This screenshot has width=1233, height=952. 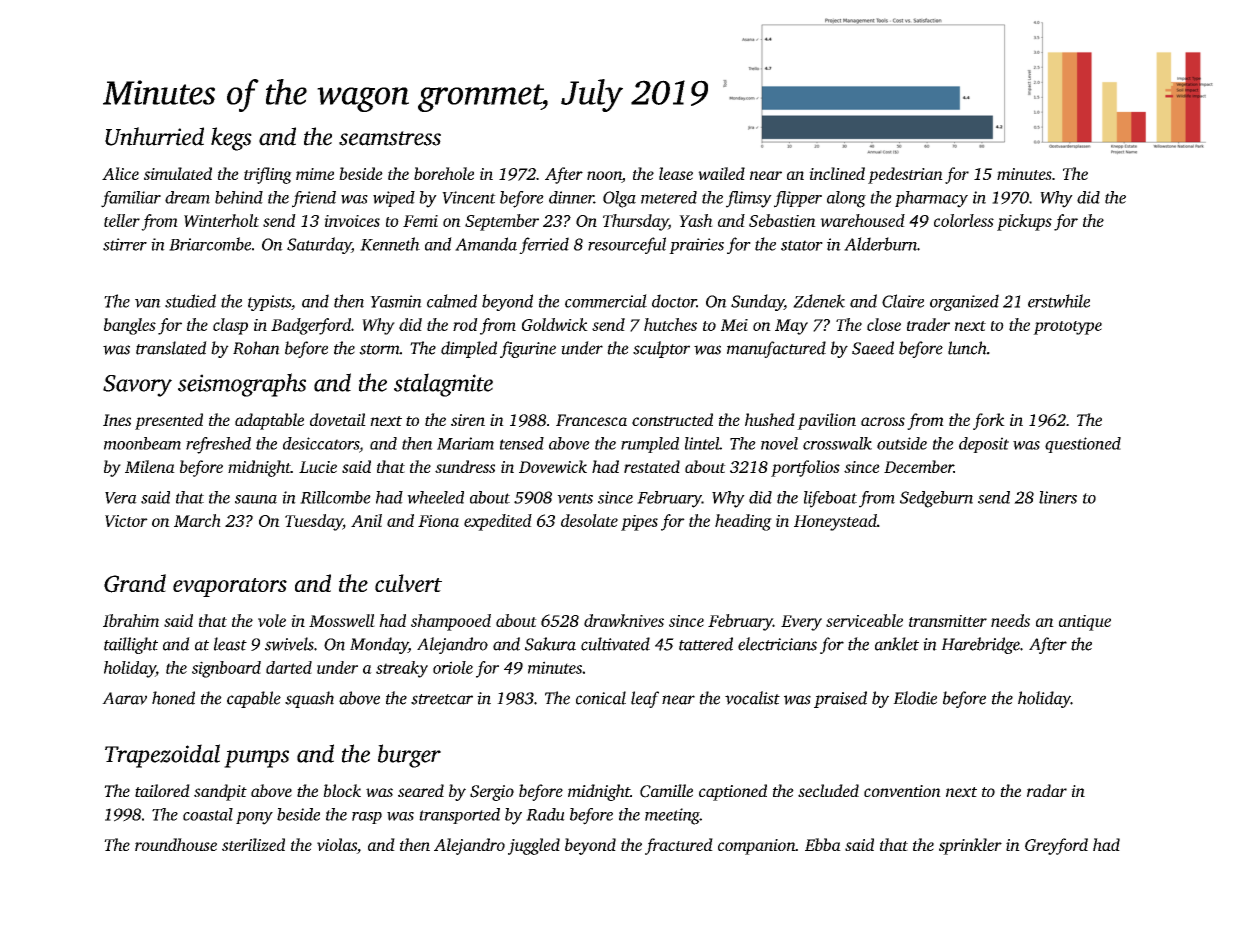 I want to click on sculptor, so click(x=661, y=349).
